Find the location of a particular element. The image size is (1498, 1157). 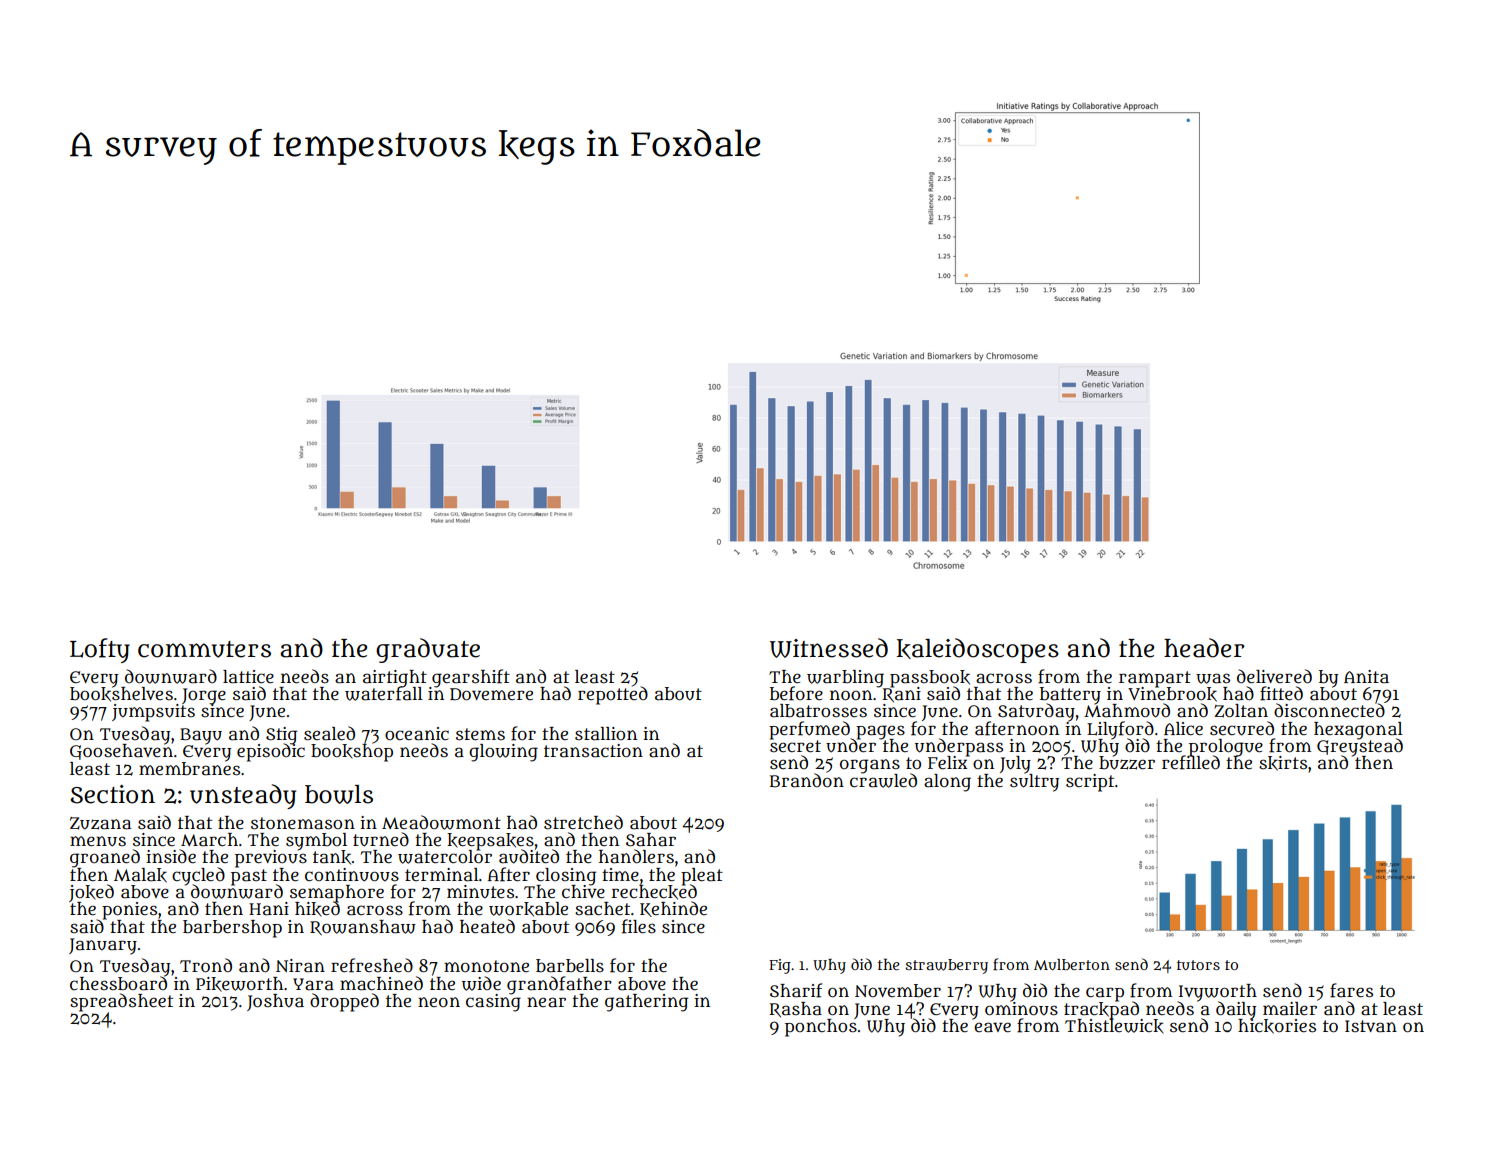

hiked is located at coordinates (317, 909).
